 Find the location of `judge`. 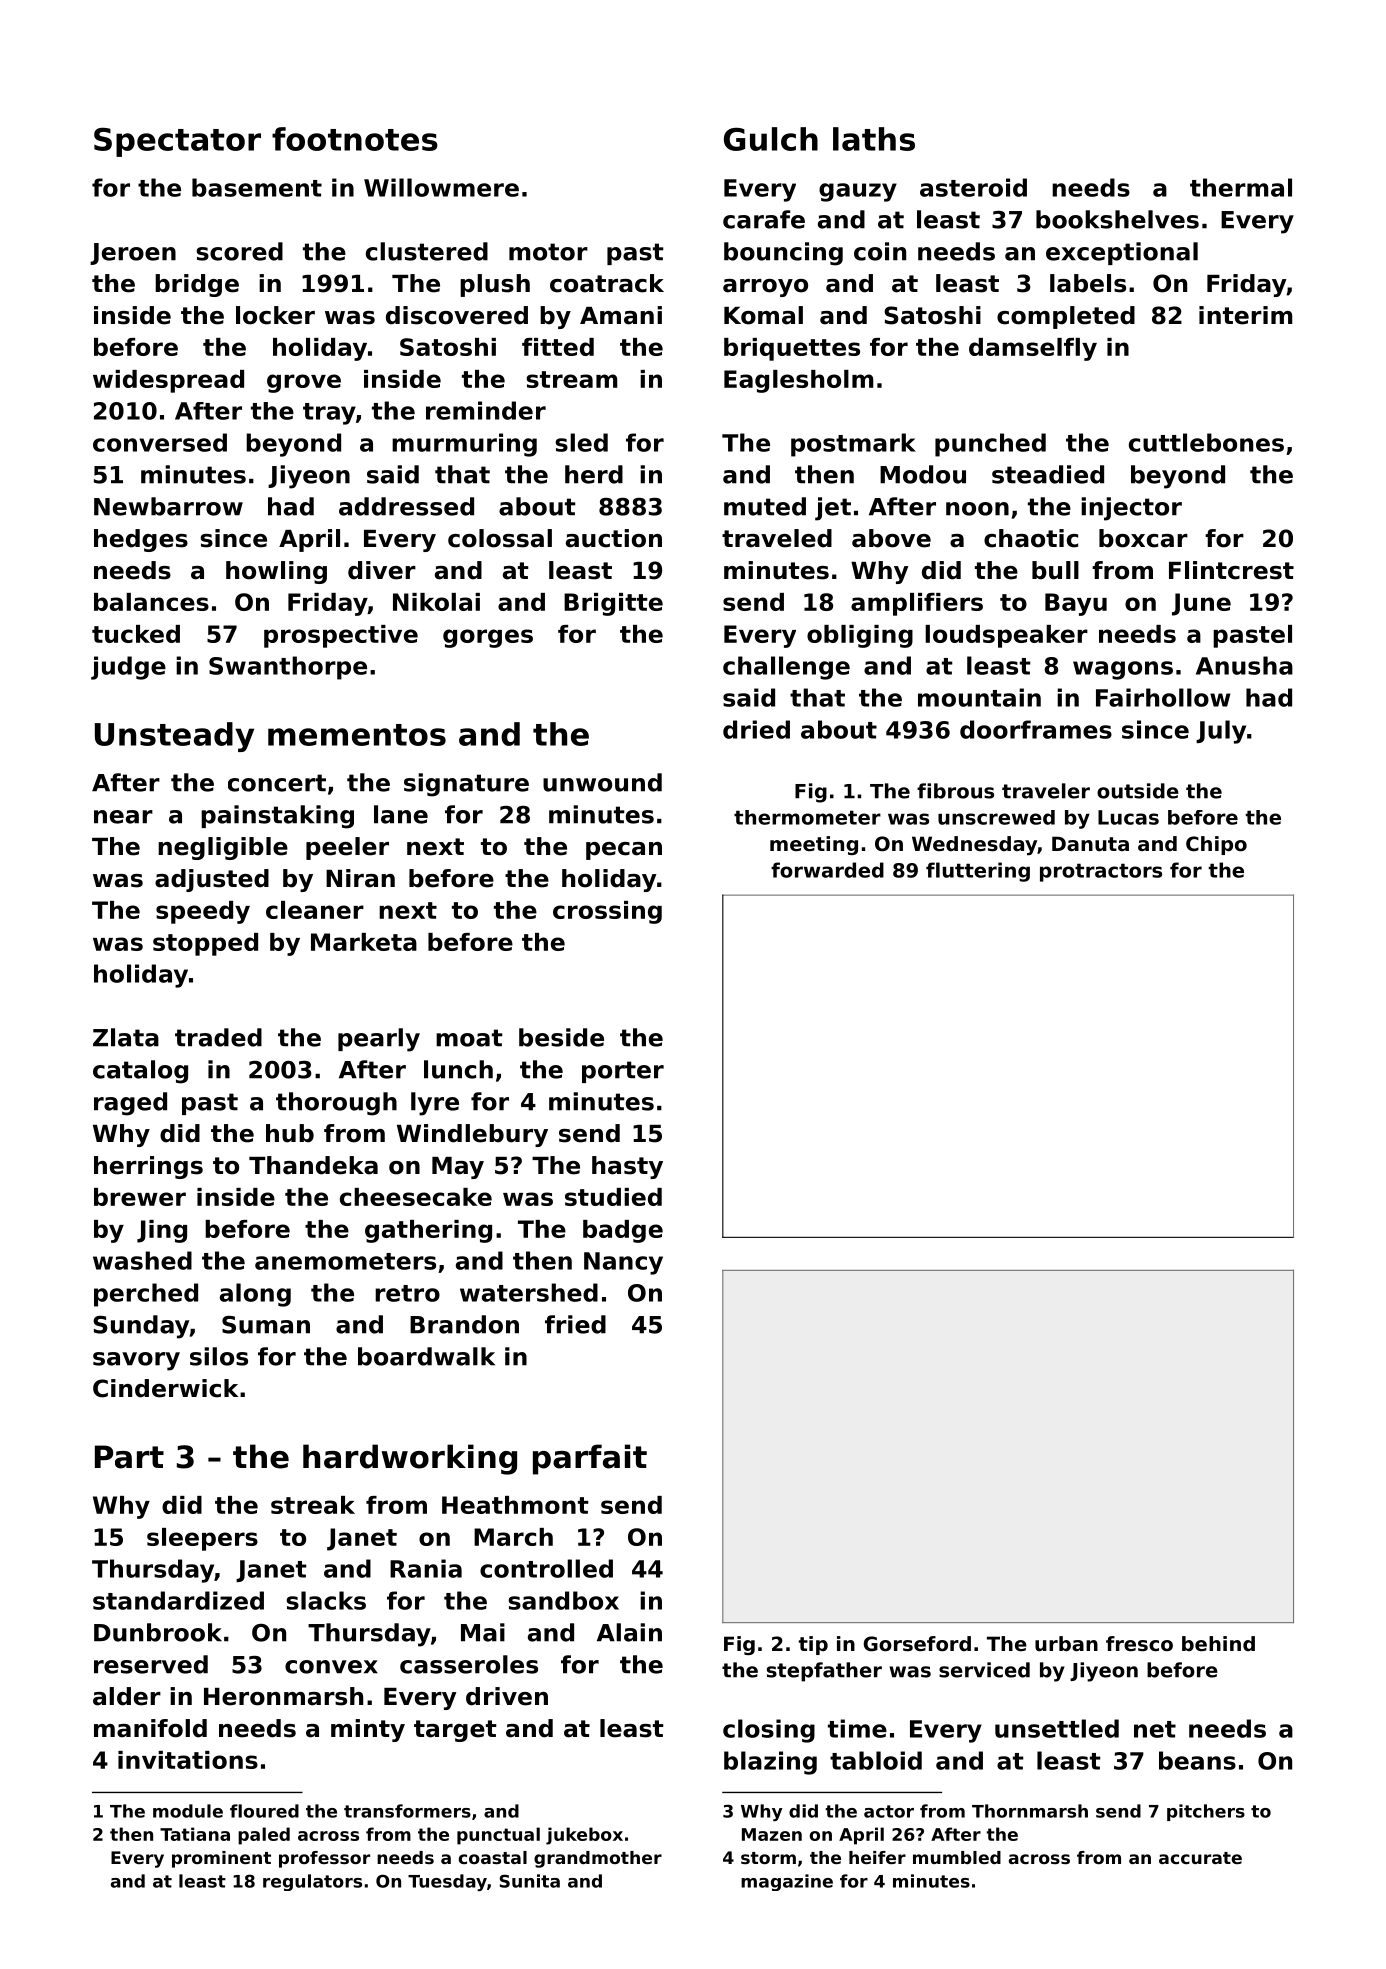

judge is located at coordinates (128, 668).
